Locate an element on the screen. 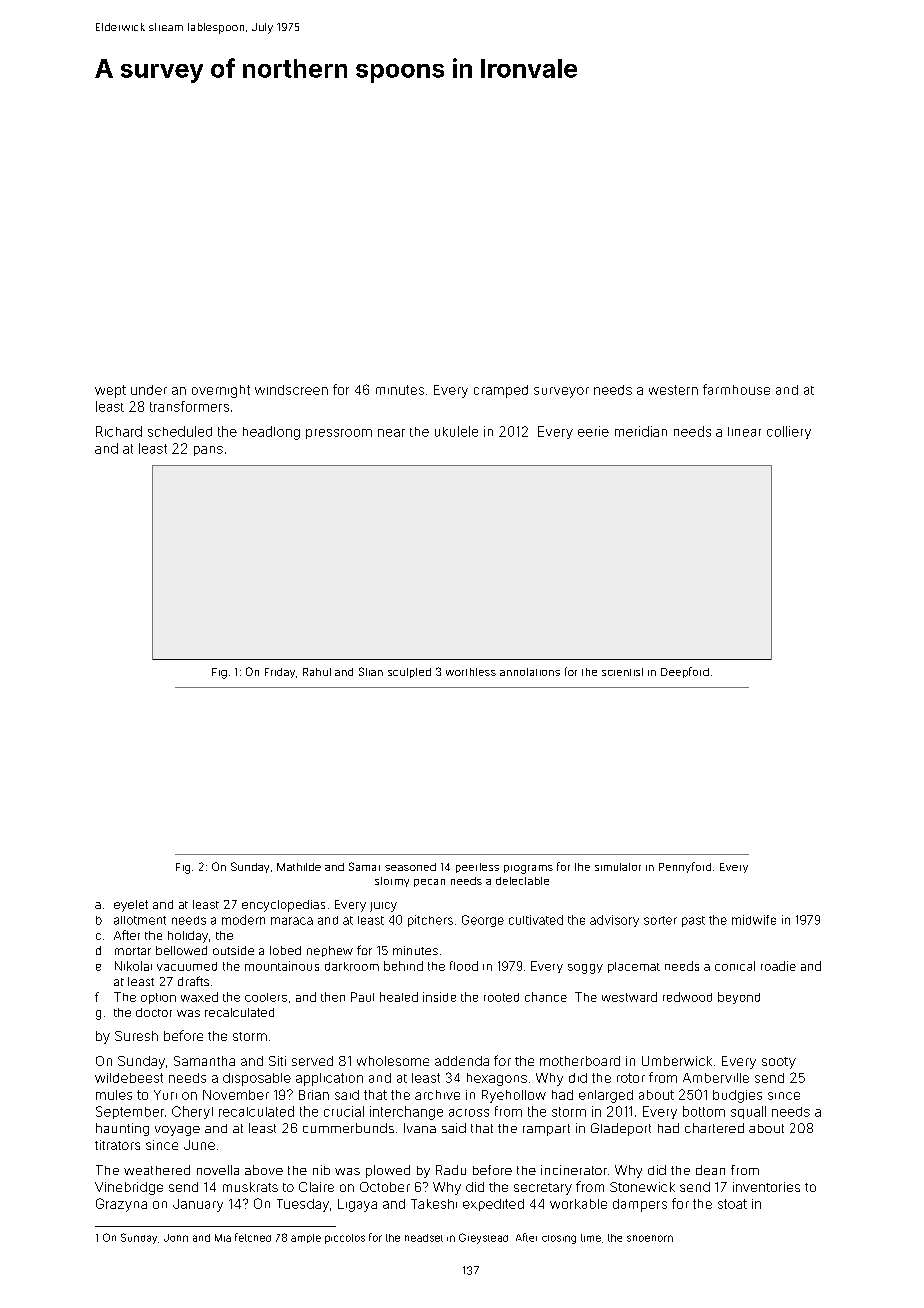  peerless is located at coordinates (477, 868).
